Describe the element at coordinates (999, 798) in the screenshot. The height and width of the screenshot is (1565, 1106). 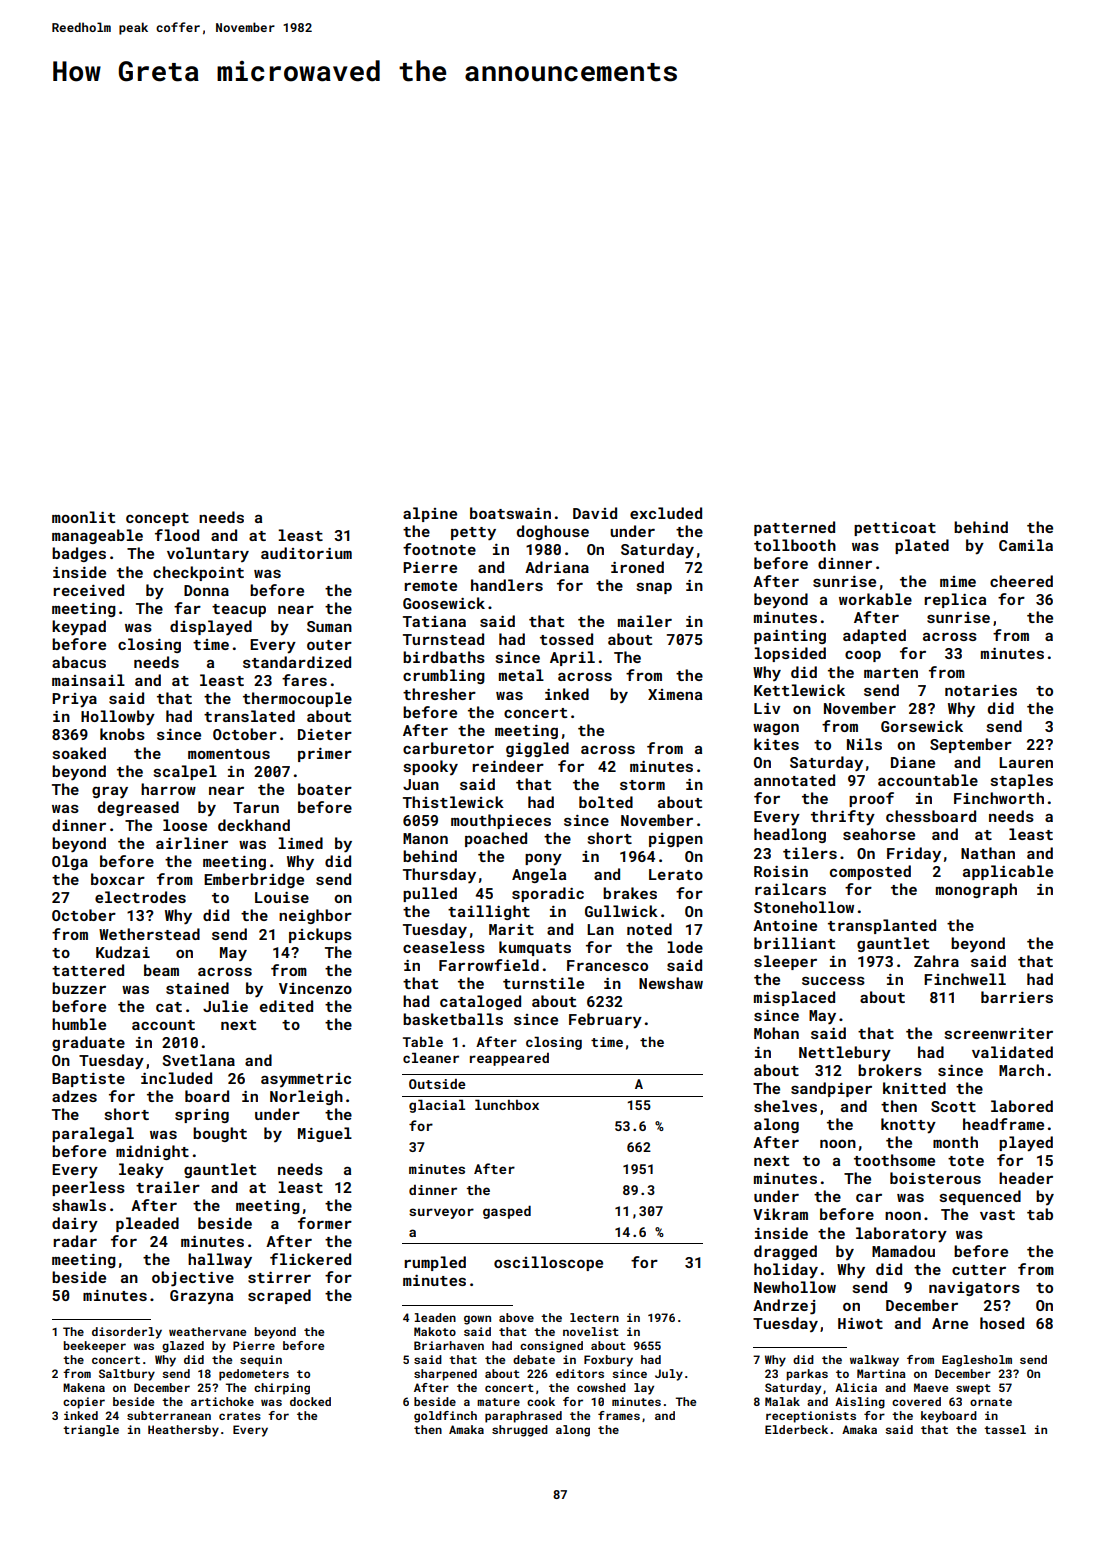
I see `Finchworth` at that location.
